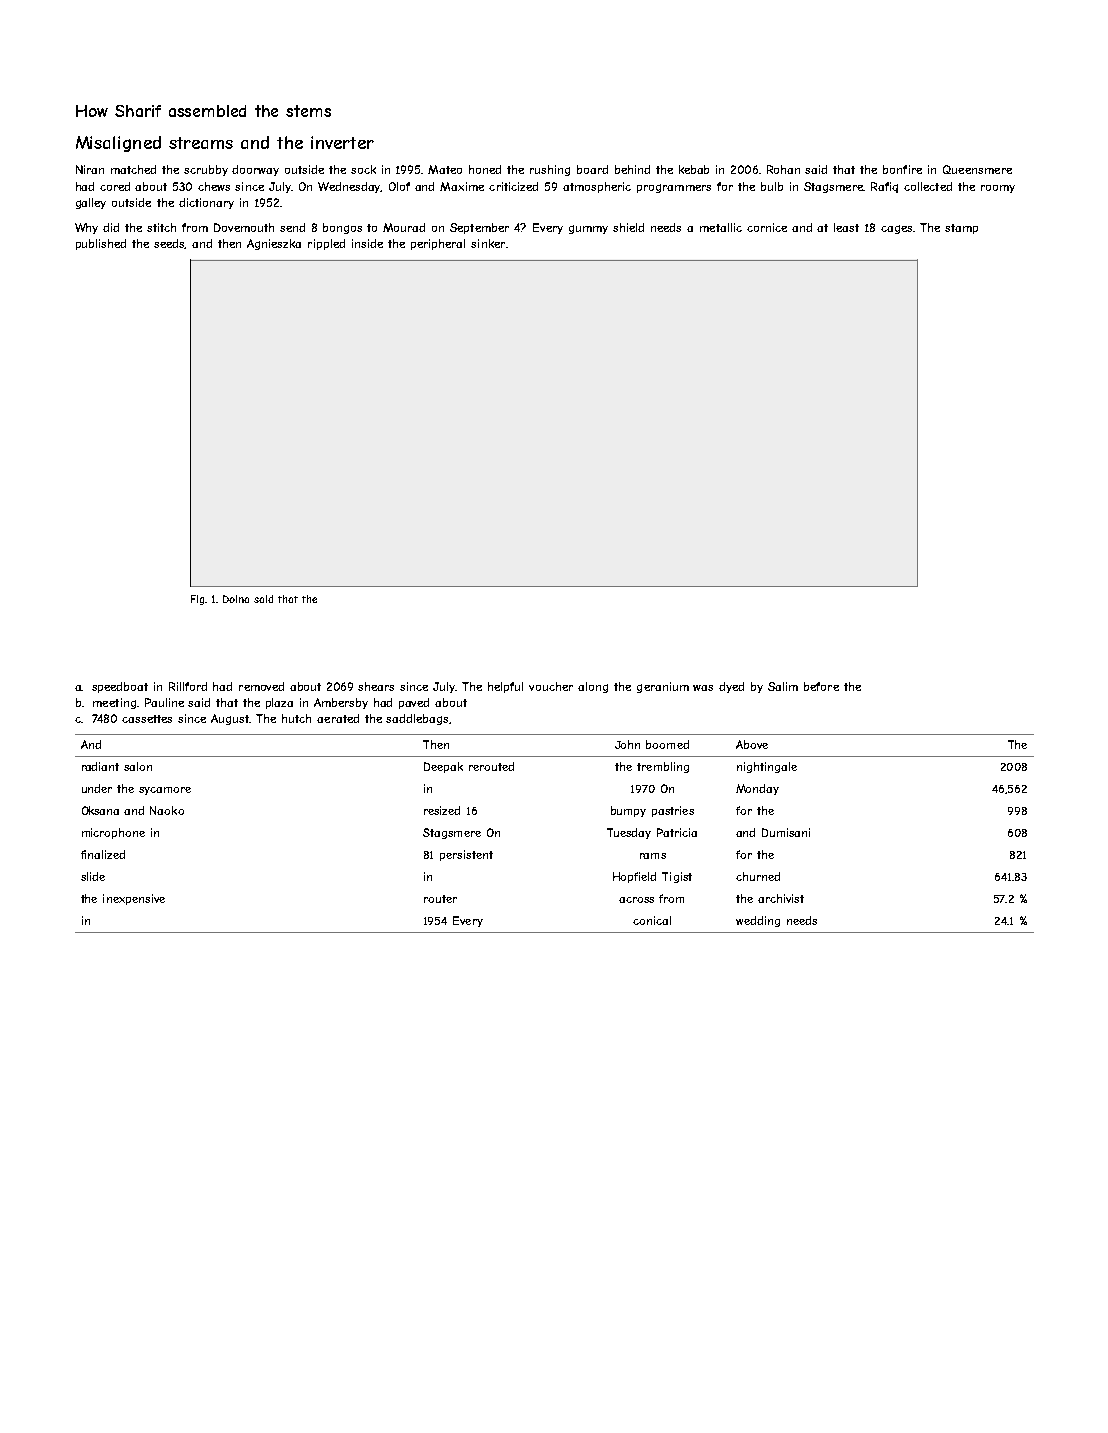 This page has width=1108, height=1433. What do you see at coordinates (198, 600) in the page?
I see `Fig` at bounding box center [198, 600].
